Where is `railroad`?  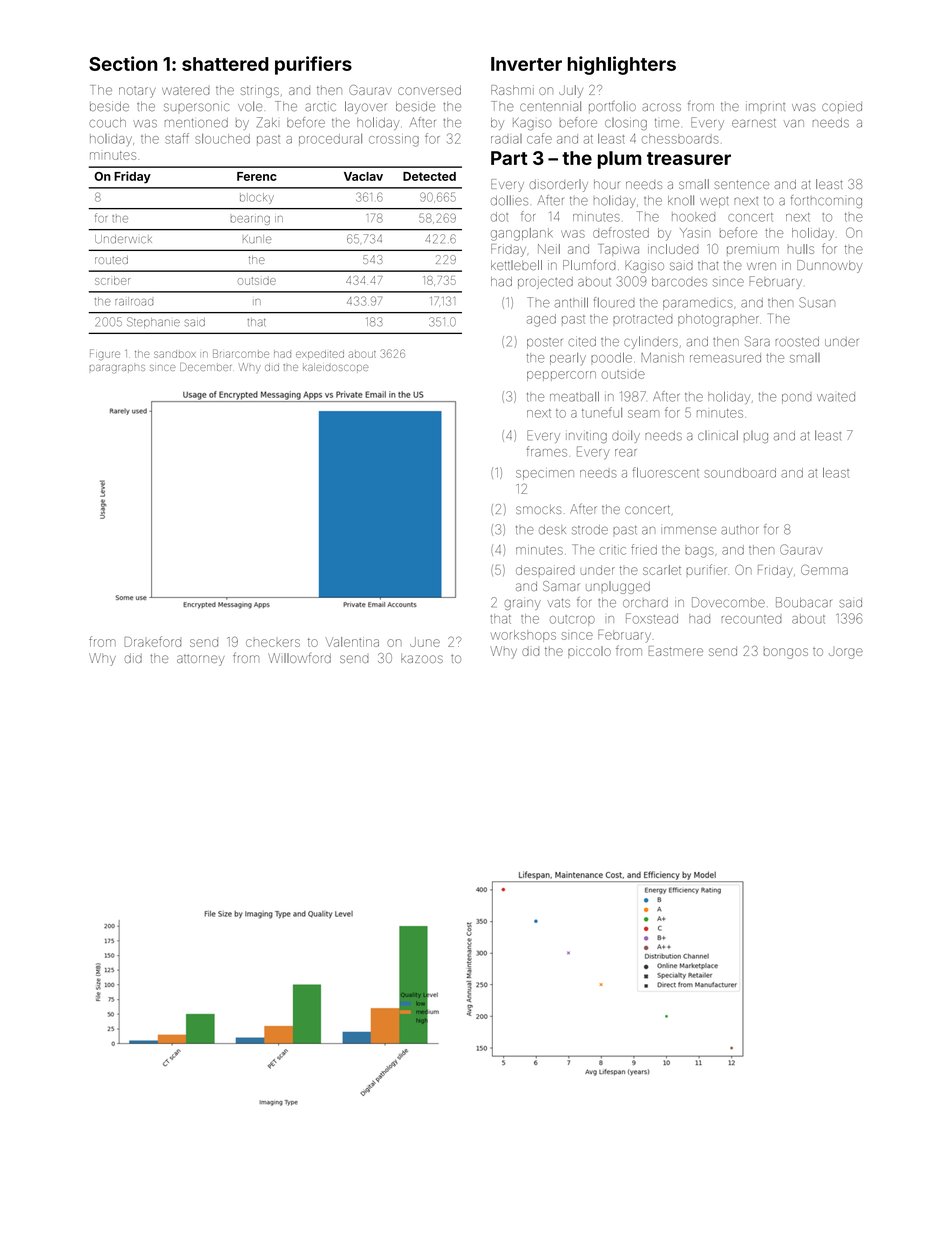
railroad is located at coordinates (134, 301).
